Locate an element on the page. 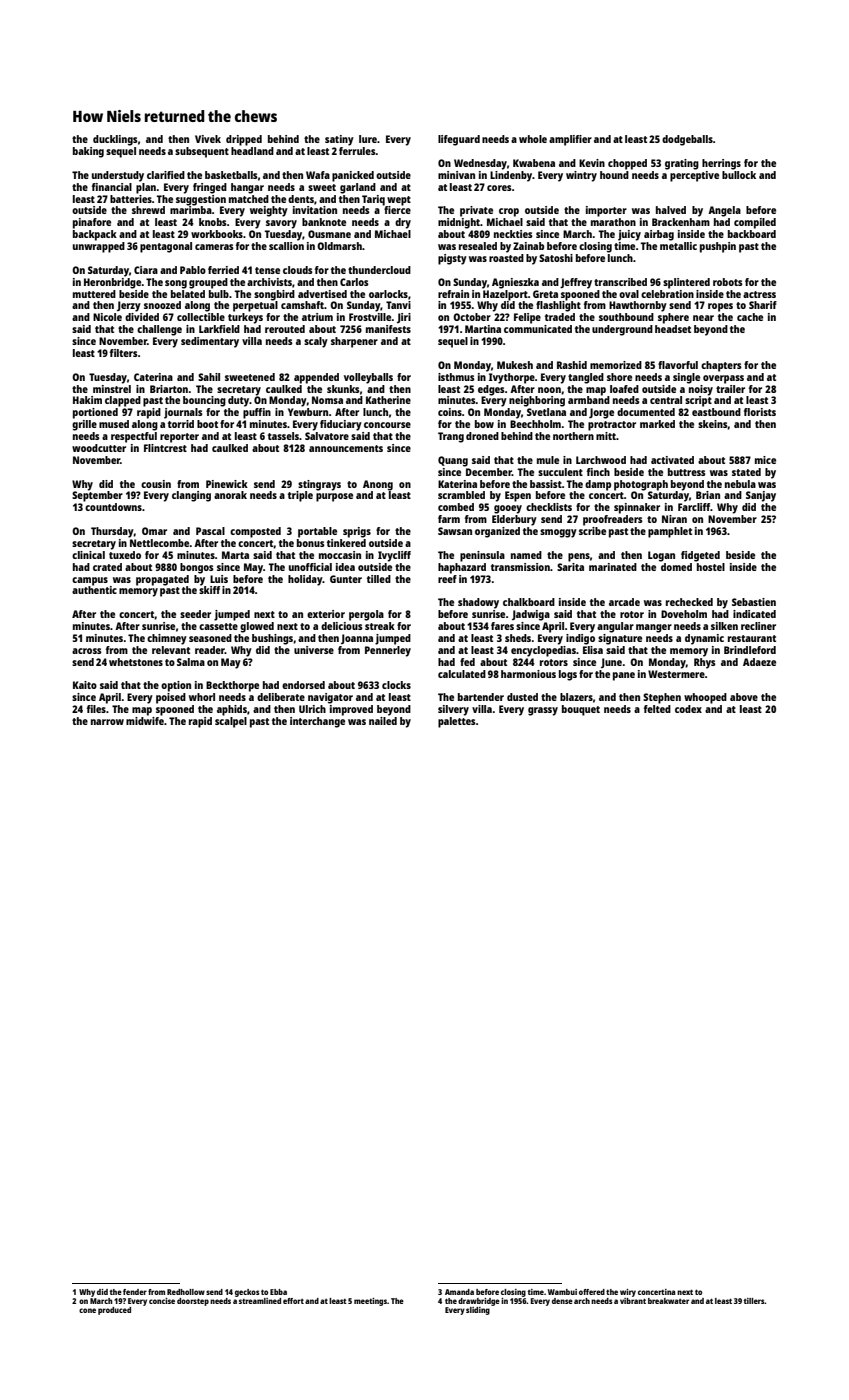 This document has width=849, height=1400. felted is located at coordinates (657, 709).
